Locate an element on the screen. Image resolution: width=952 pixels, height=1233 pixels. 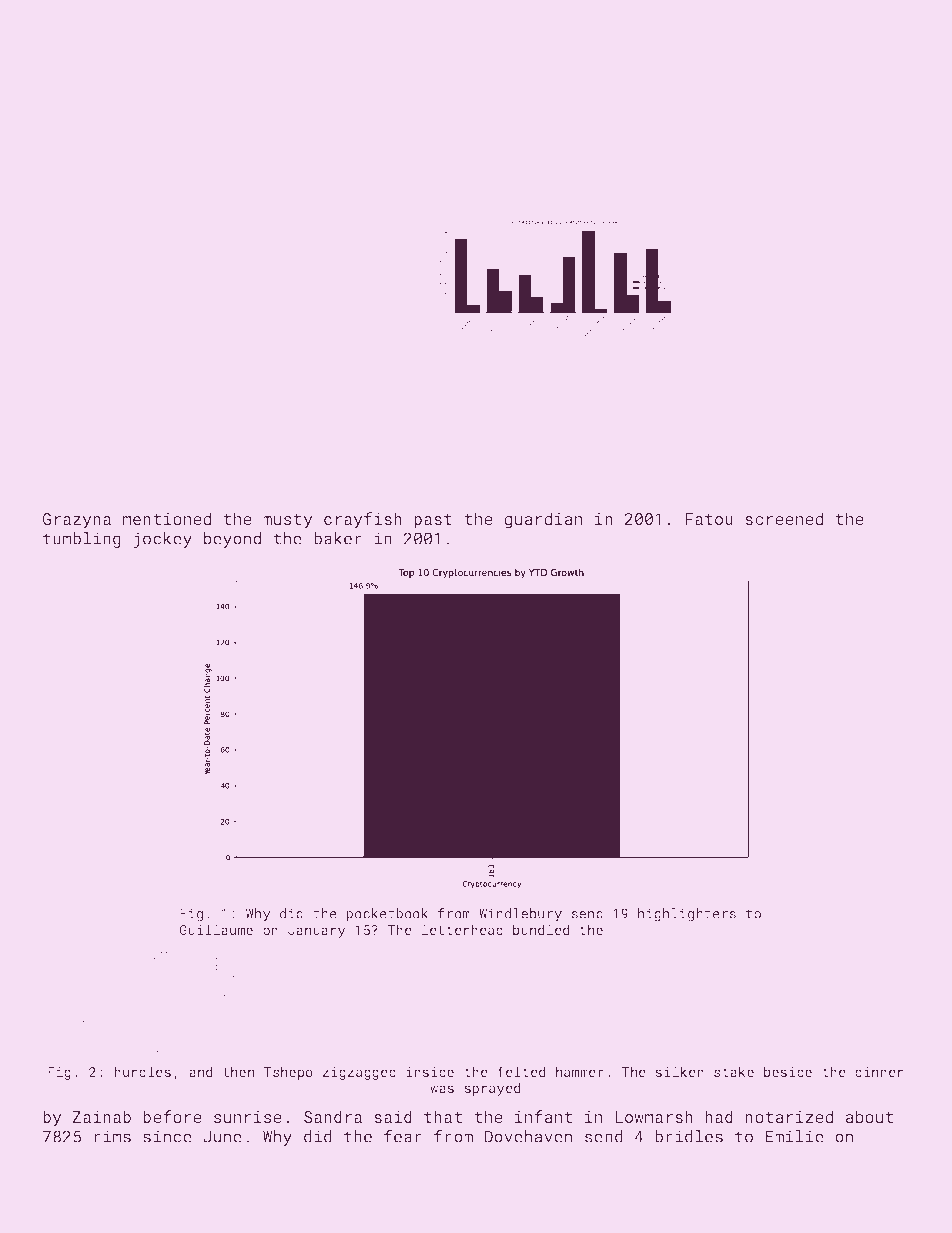
highlighters is located at coordinates (687, 915).
